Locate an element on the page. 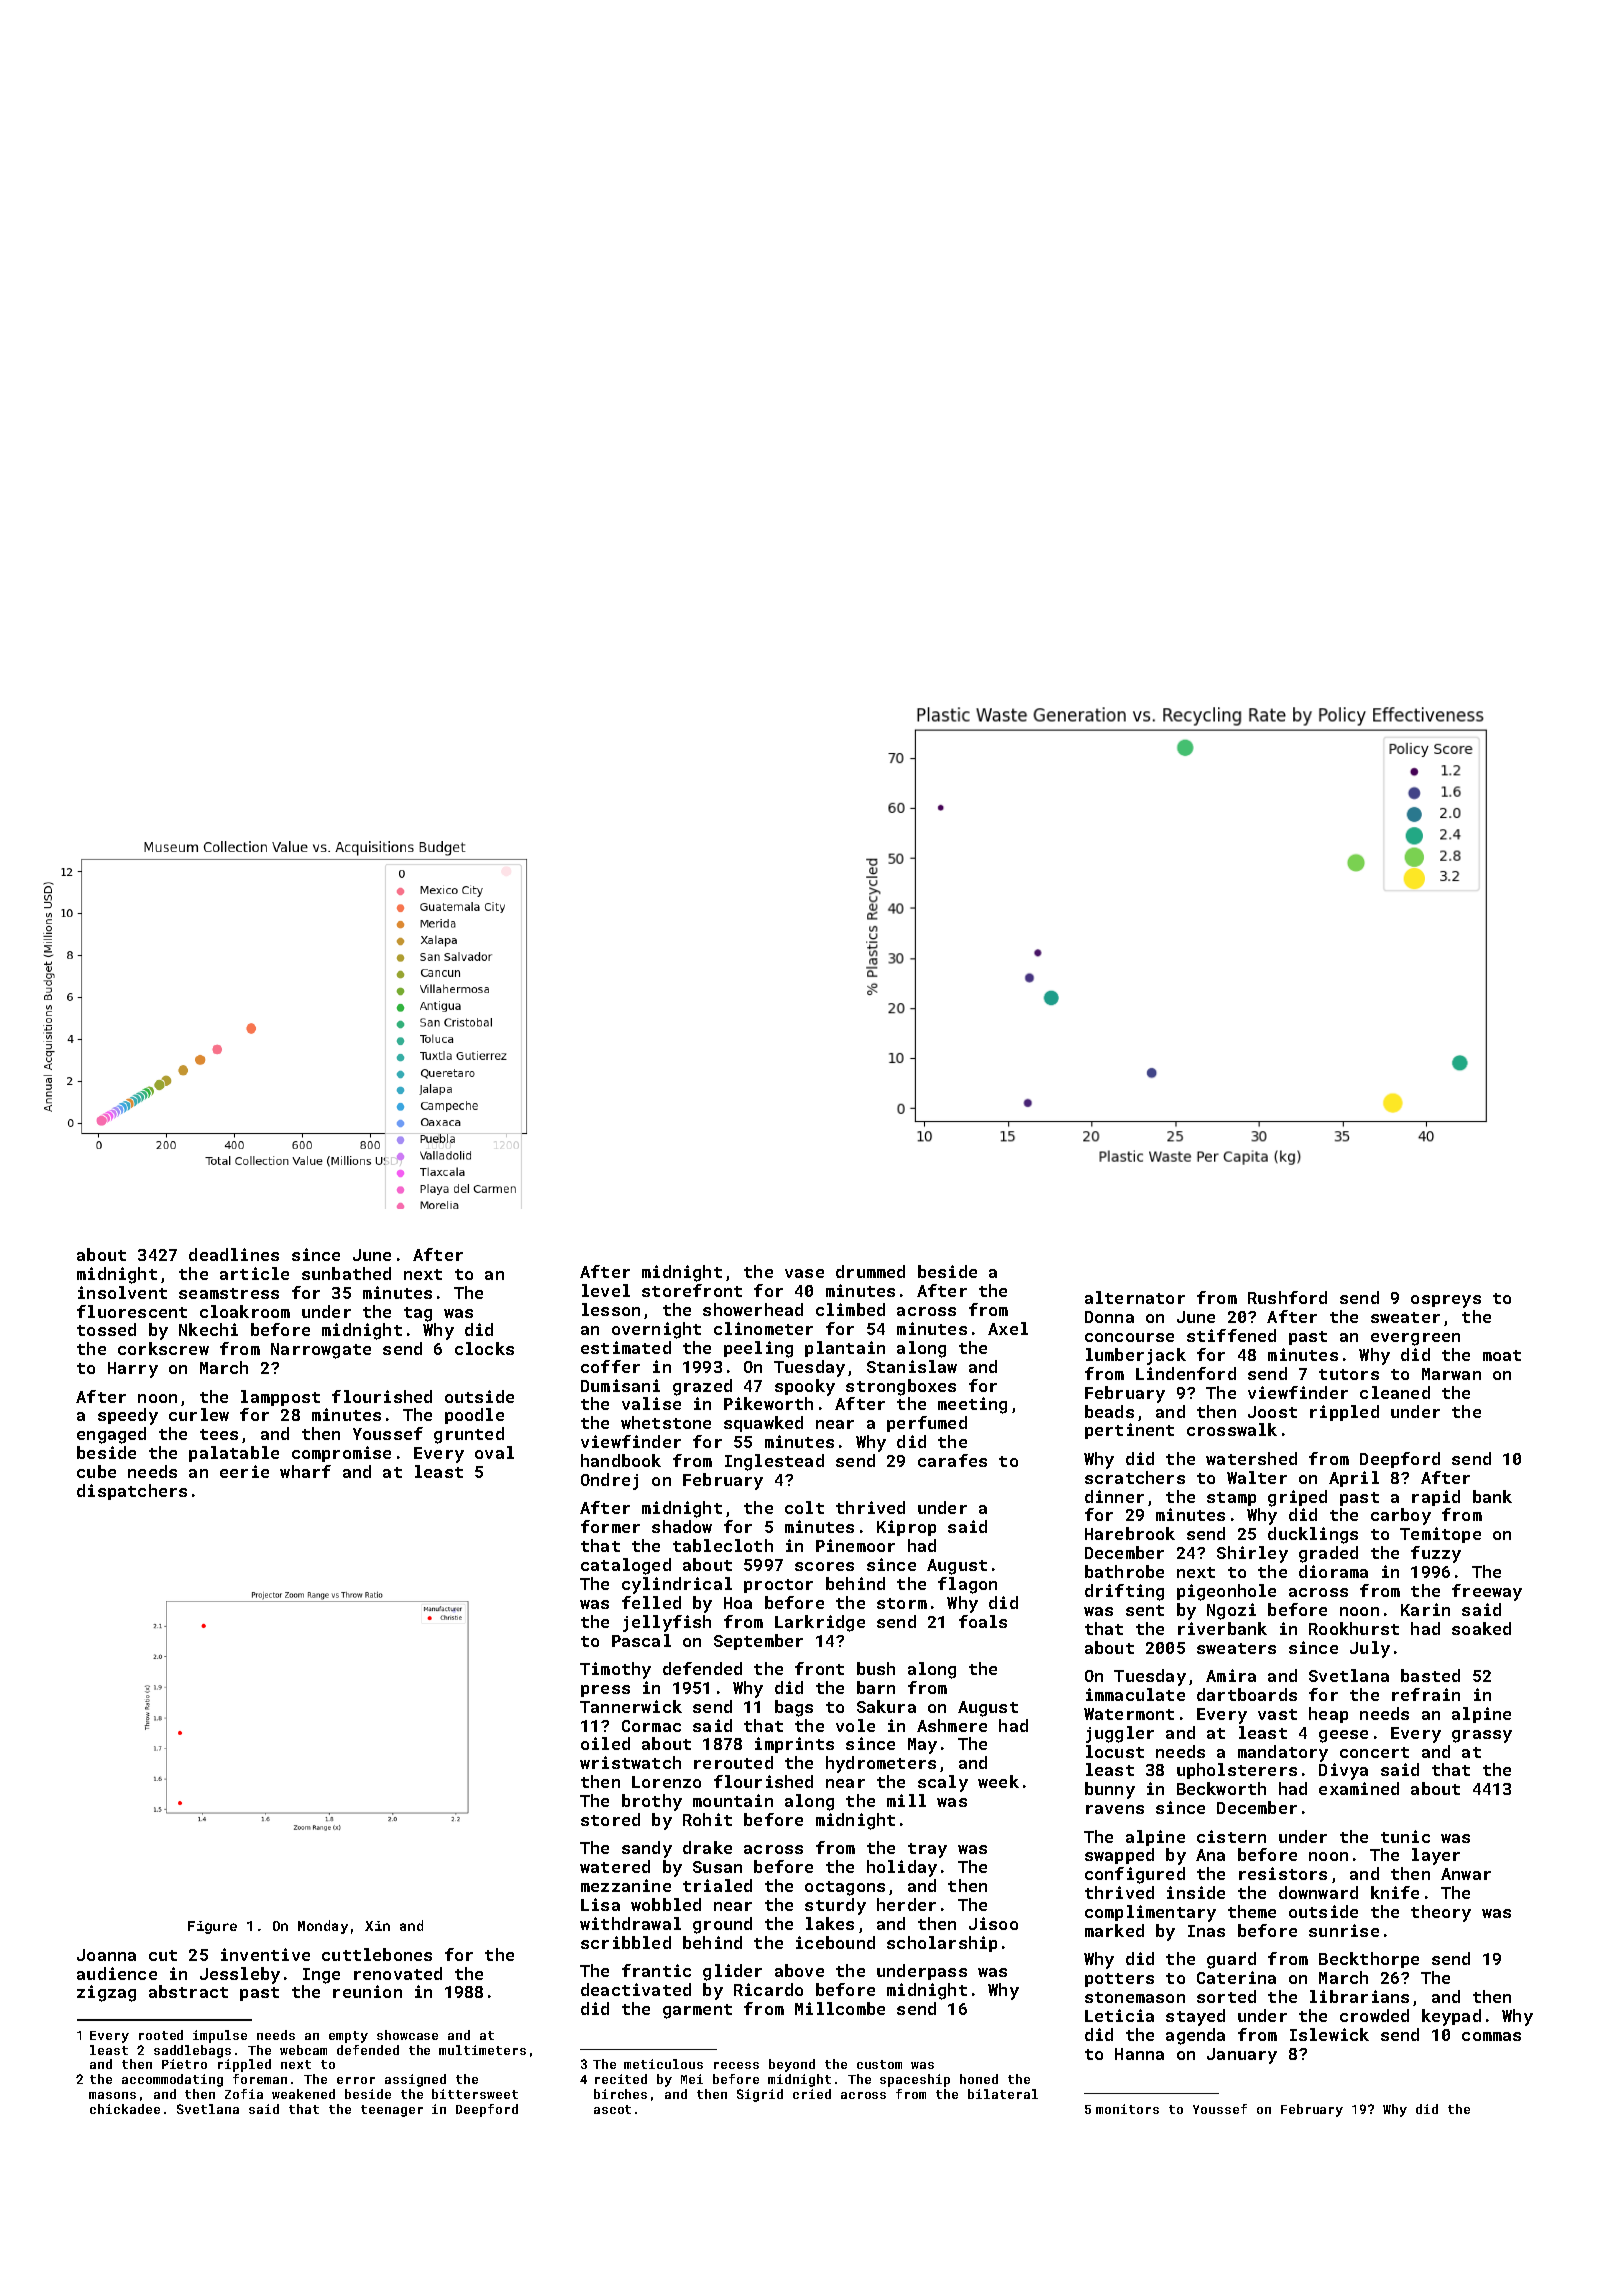  holiday is located at coordinates (902, 1868).
